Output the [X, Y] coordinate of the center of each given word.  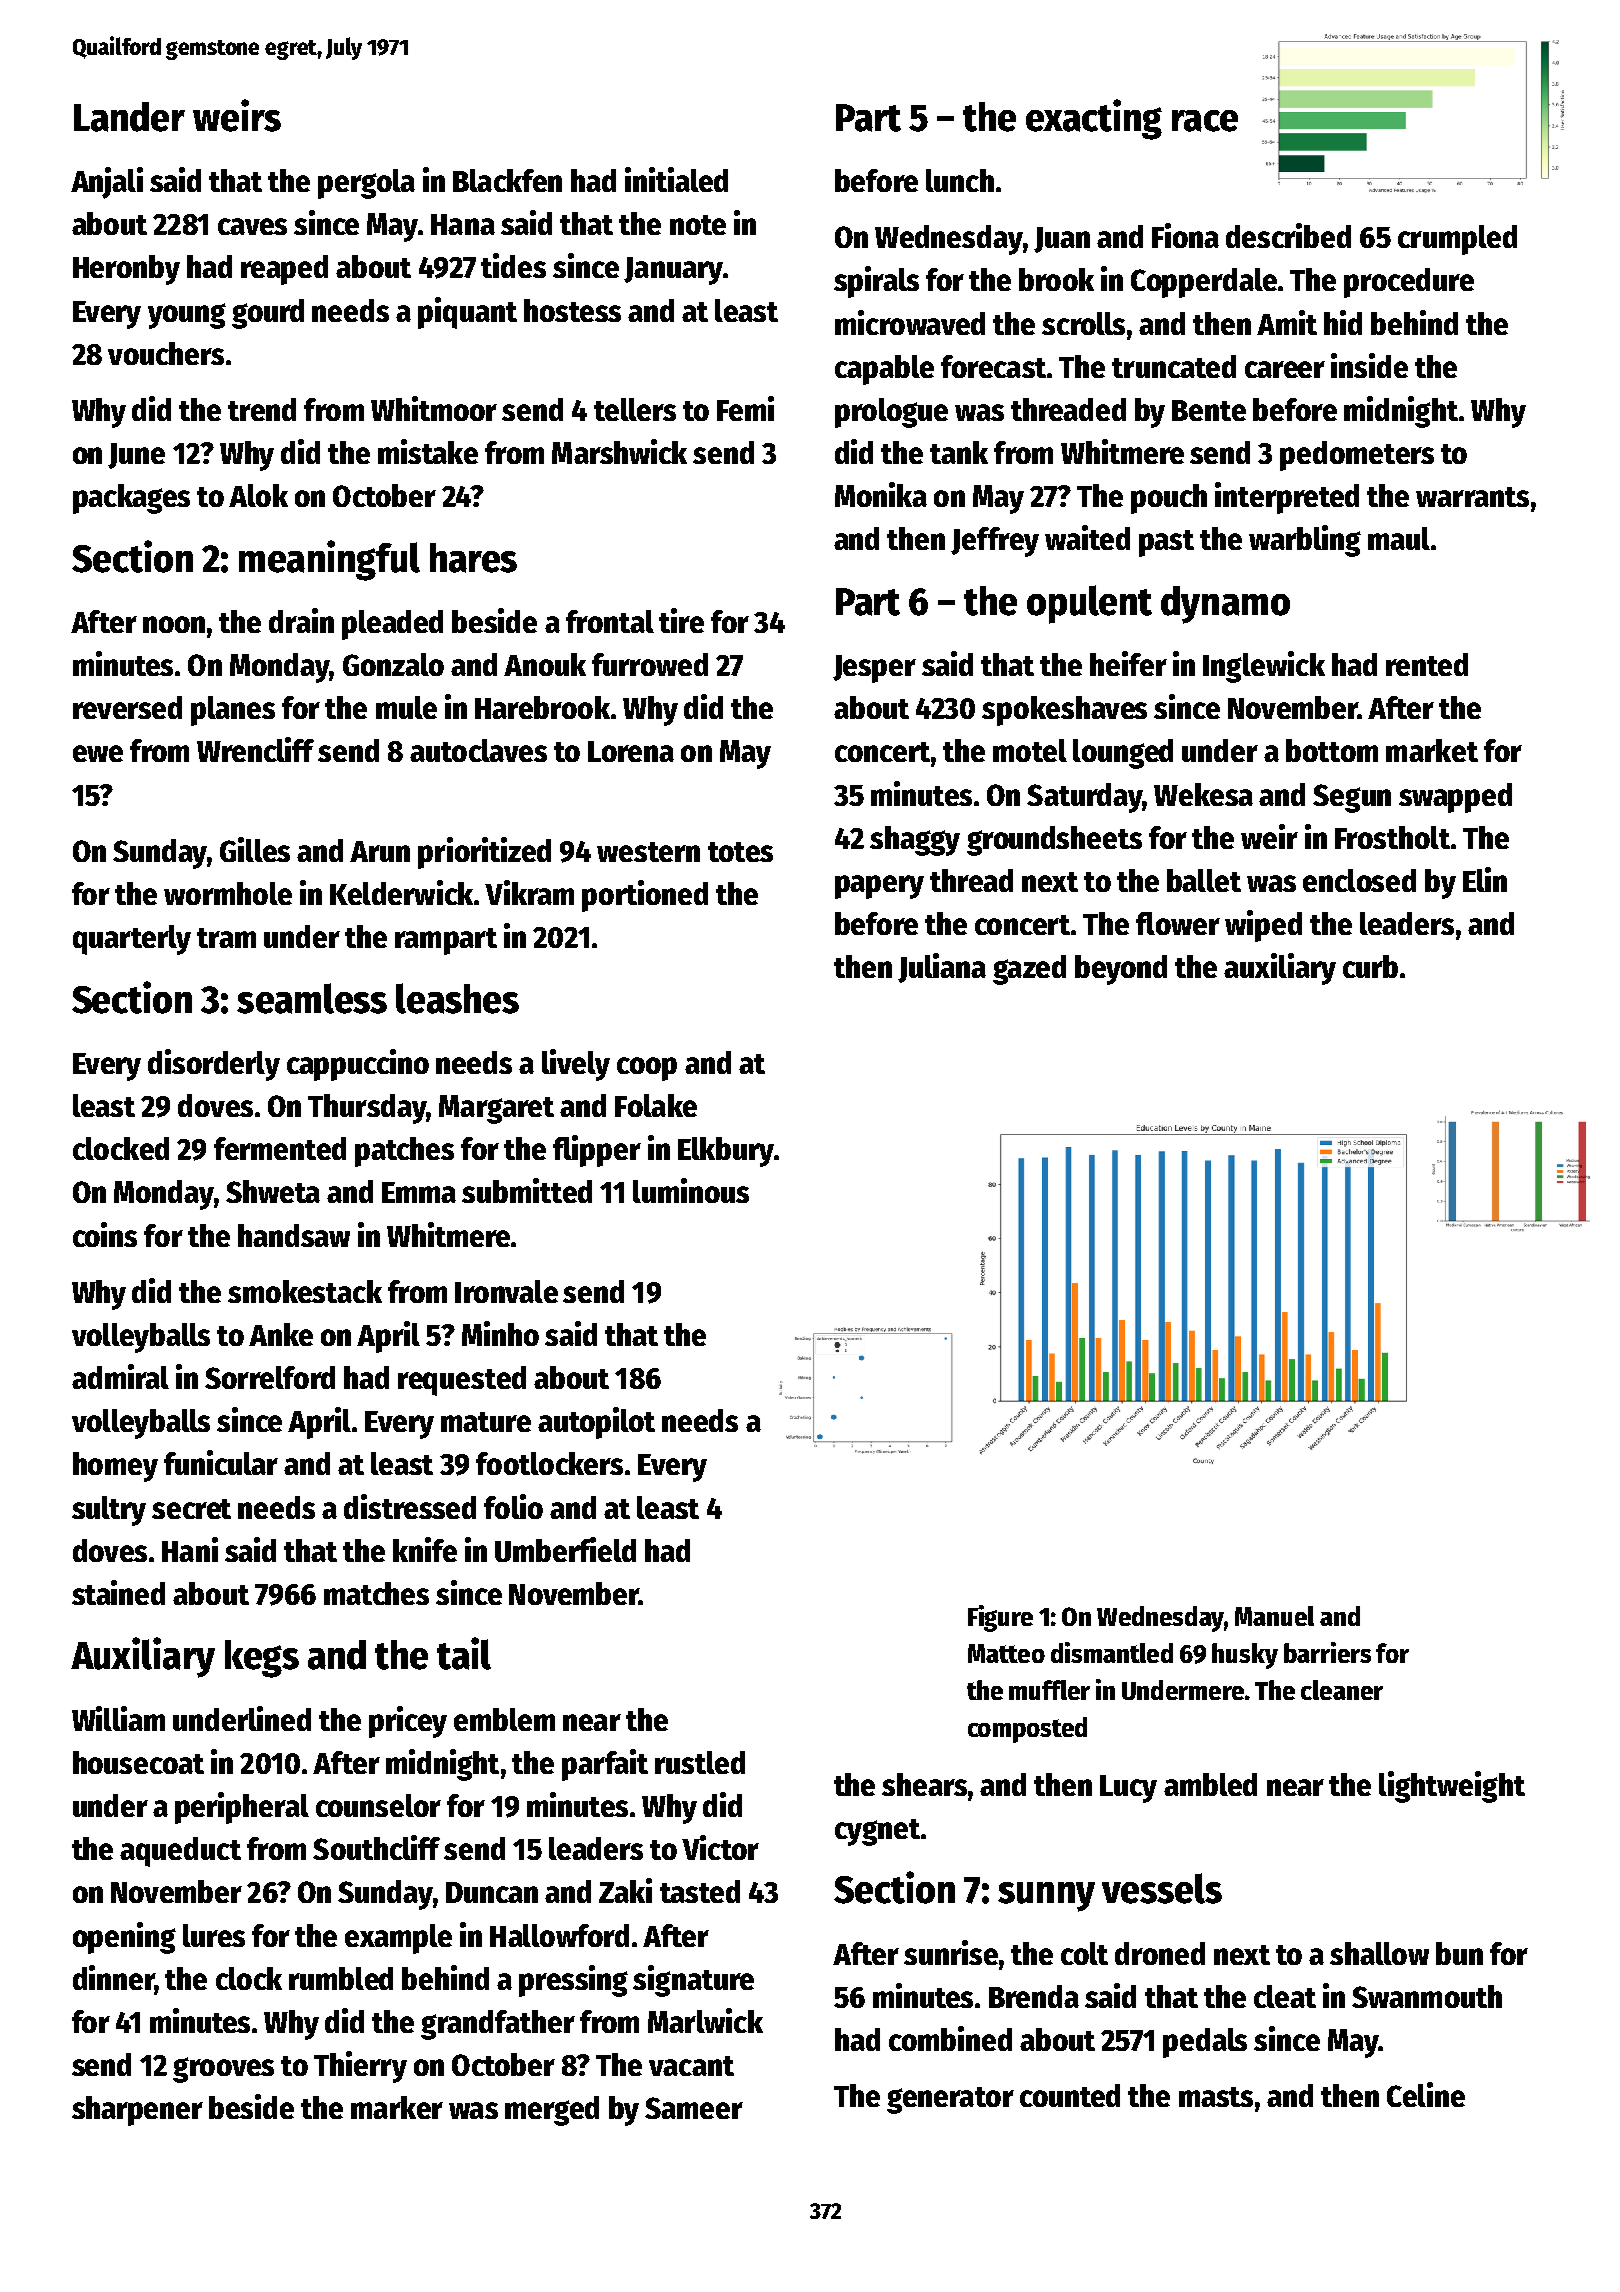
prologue [891, 413]
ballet [1204, 880]
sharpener [137, 2111]
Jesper [874, 669]
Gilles [255, 849]
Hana [463, 224]
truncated [1174, 366]
